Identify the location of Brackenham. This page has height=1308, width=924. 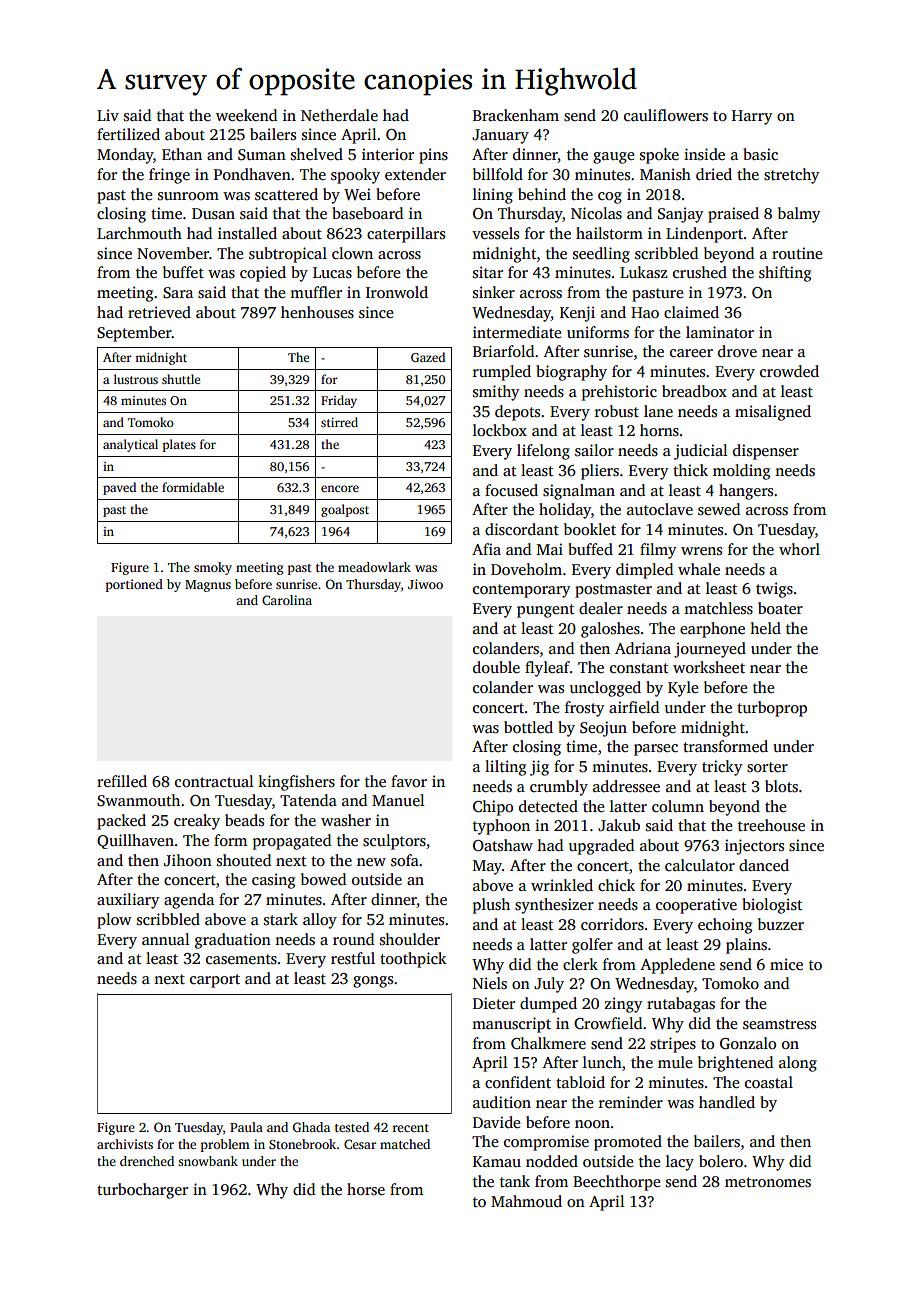
(516, 115).
